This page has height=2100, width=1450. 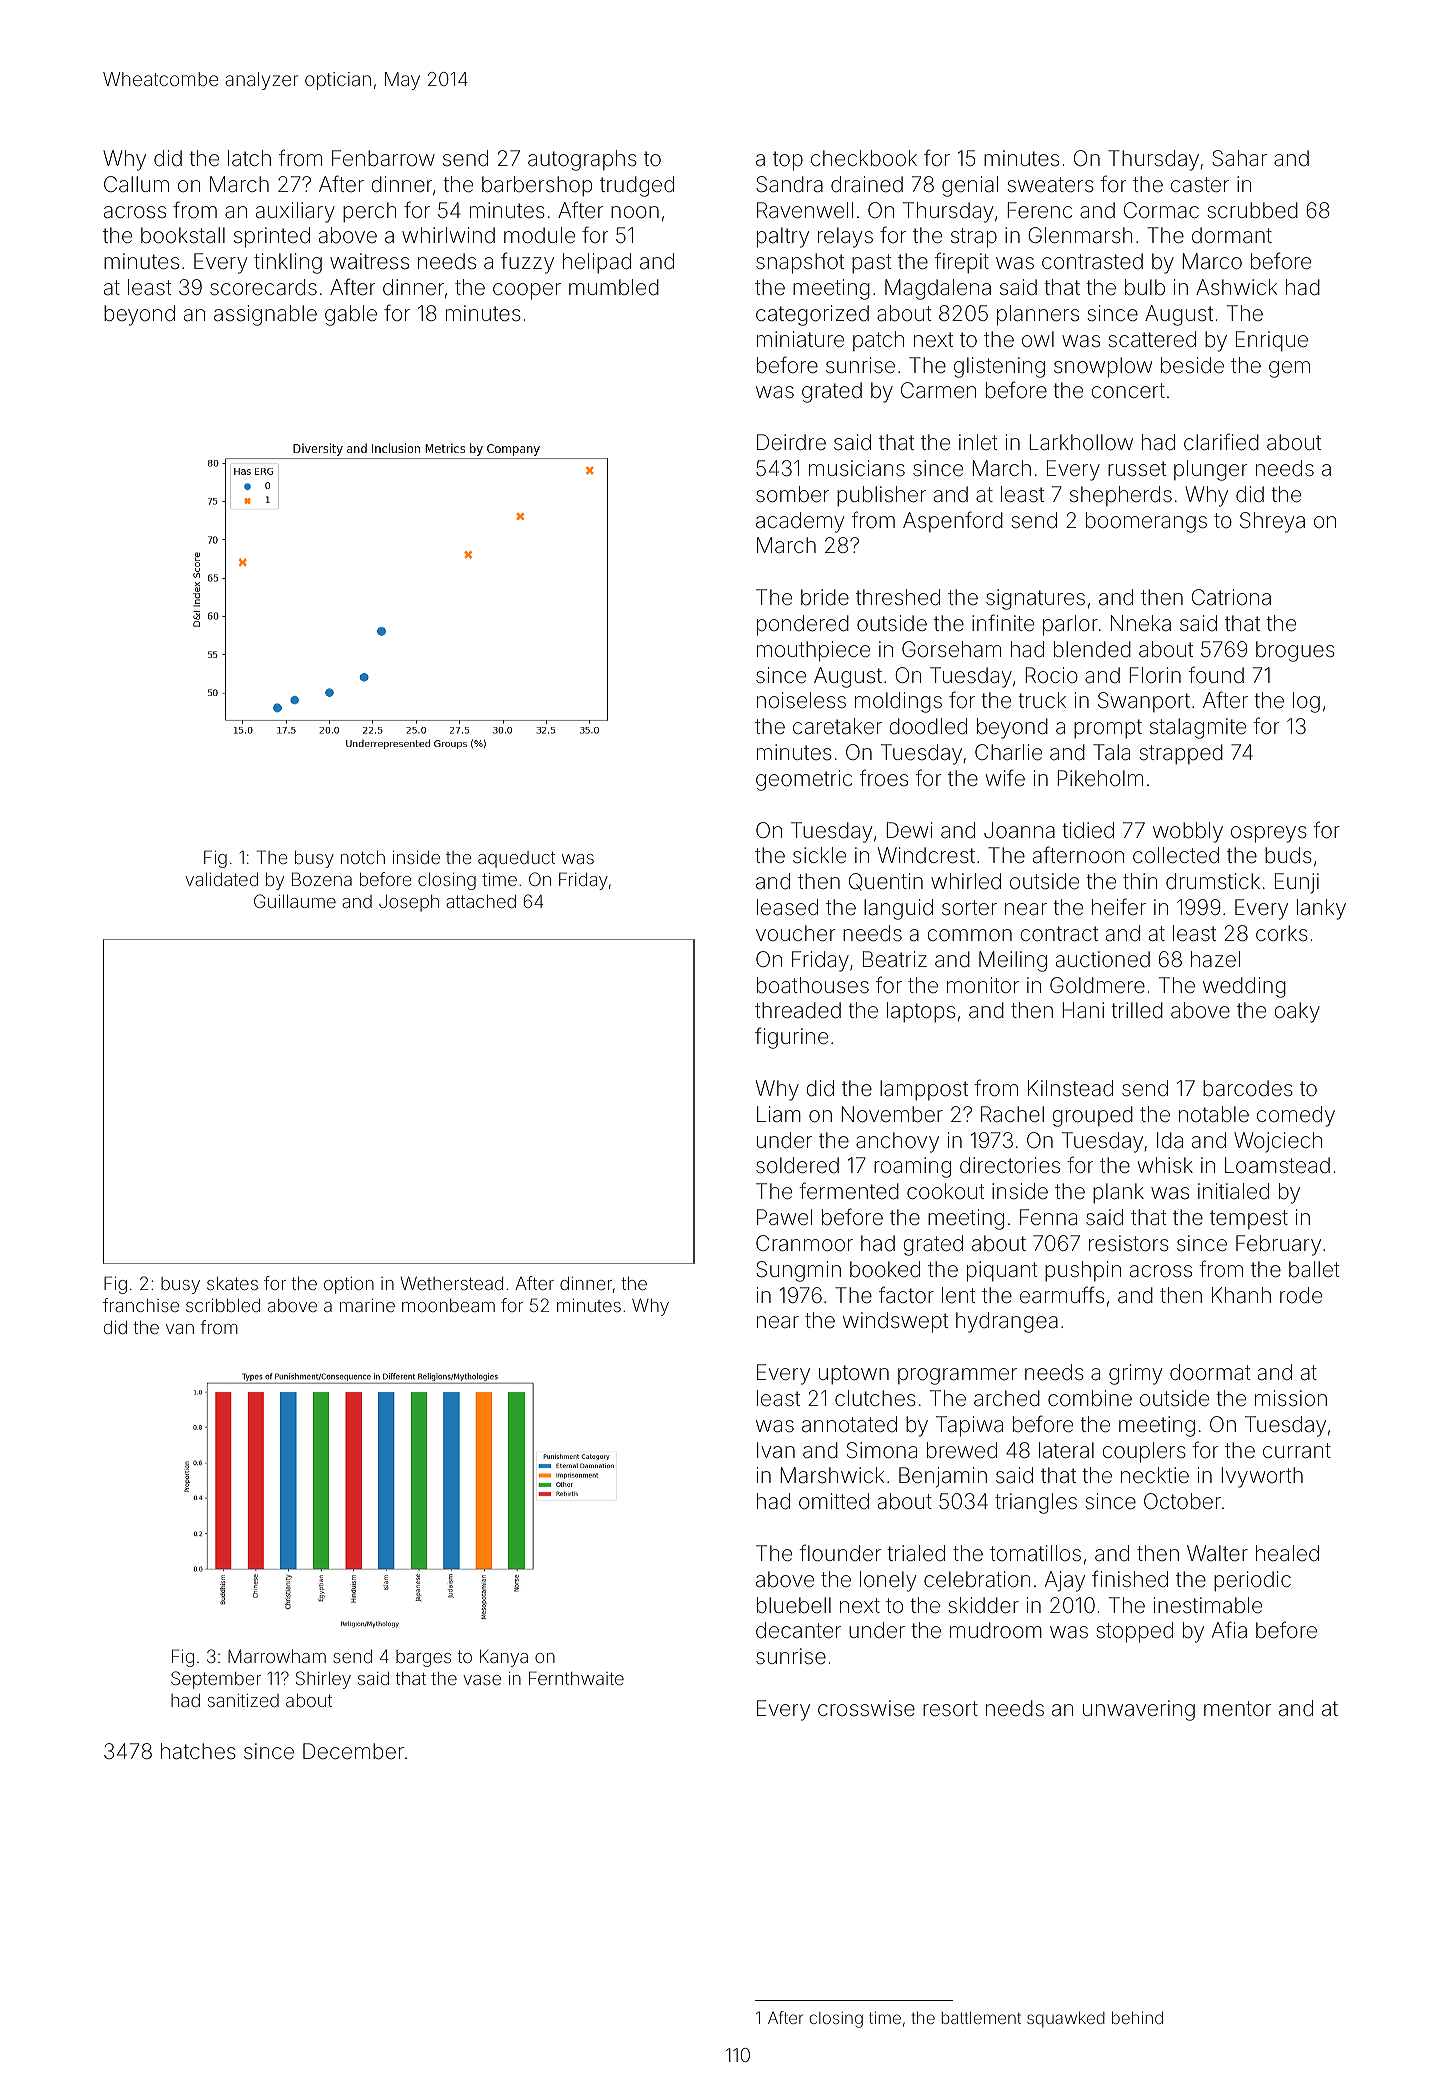 I want to click on beside, so click(x=1192, y=365).
